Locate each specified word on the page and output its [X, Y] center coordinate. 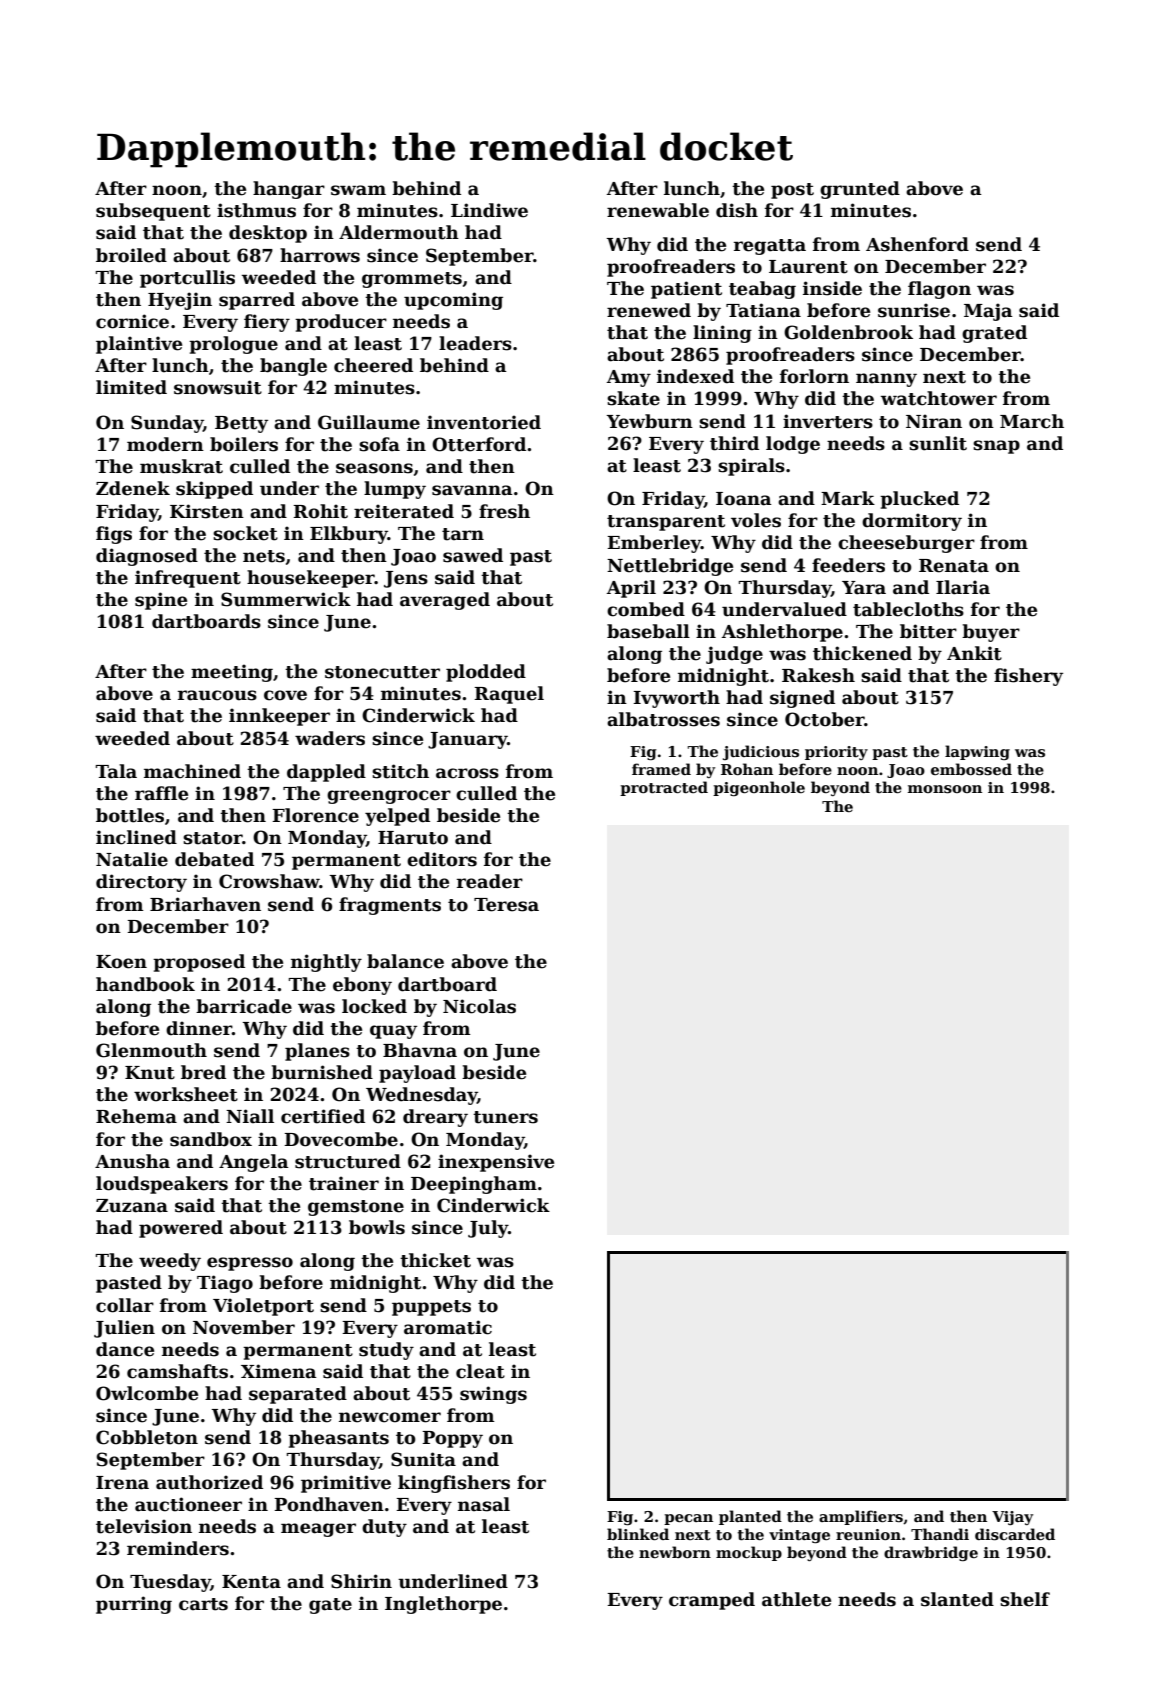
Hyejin [180, 301]
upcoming [453, 301]
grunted [860, 190]
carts [203, 1604]
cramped [712, 1601]
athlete [796, 1599]
